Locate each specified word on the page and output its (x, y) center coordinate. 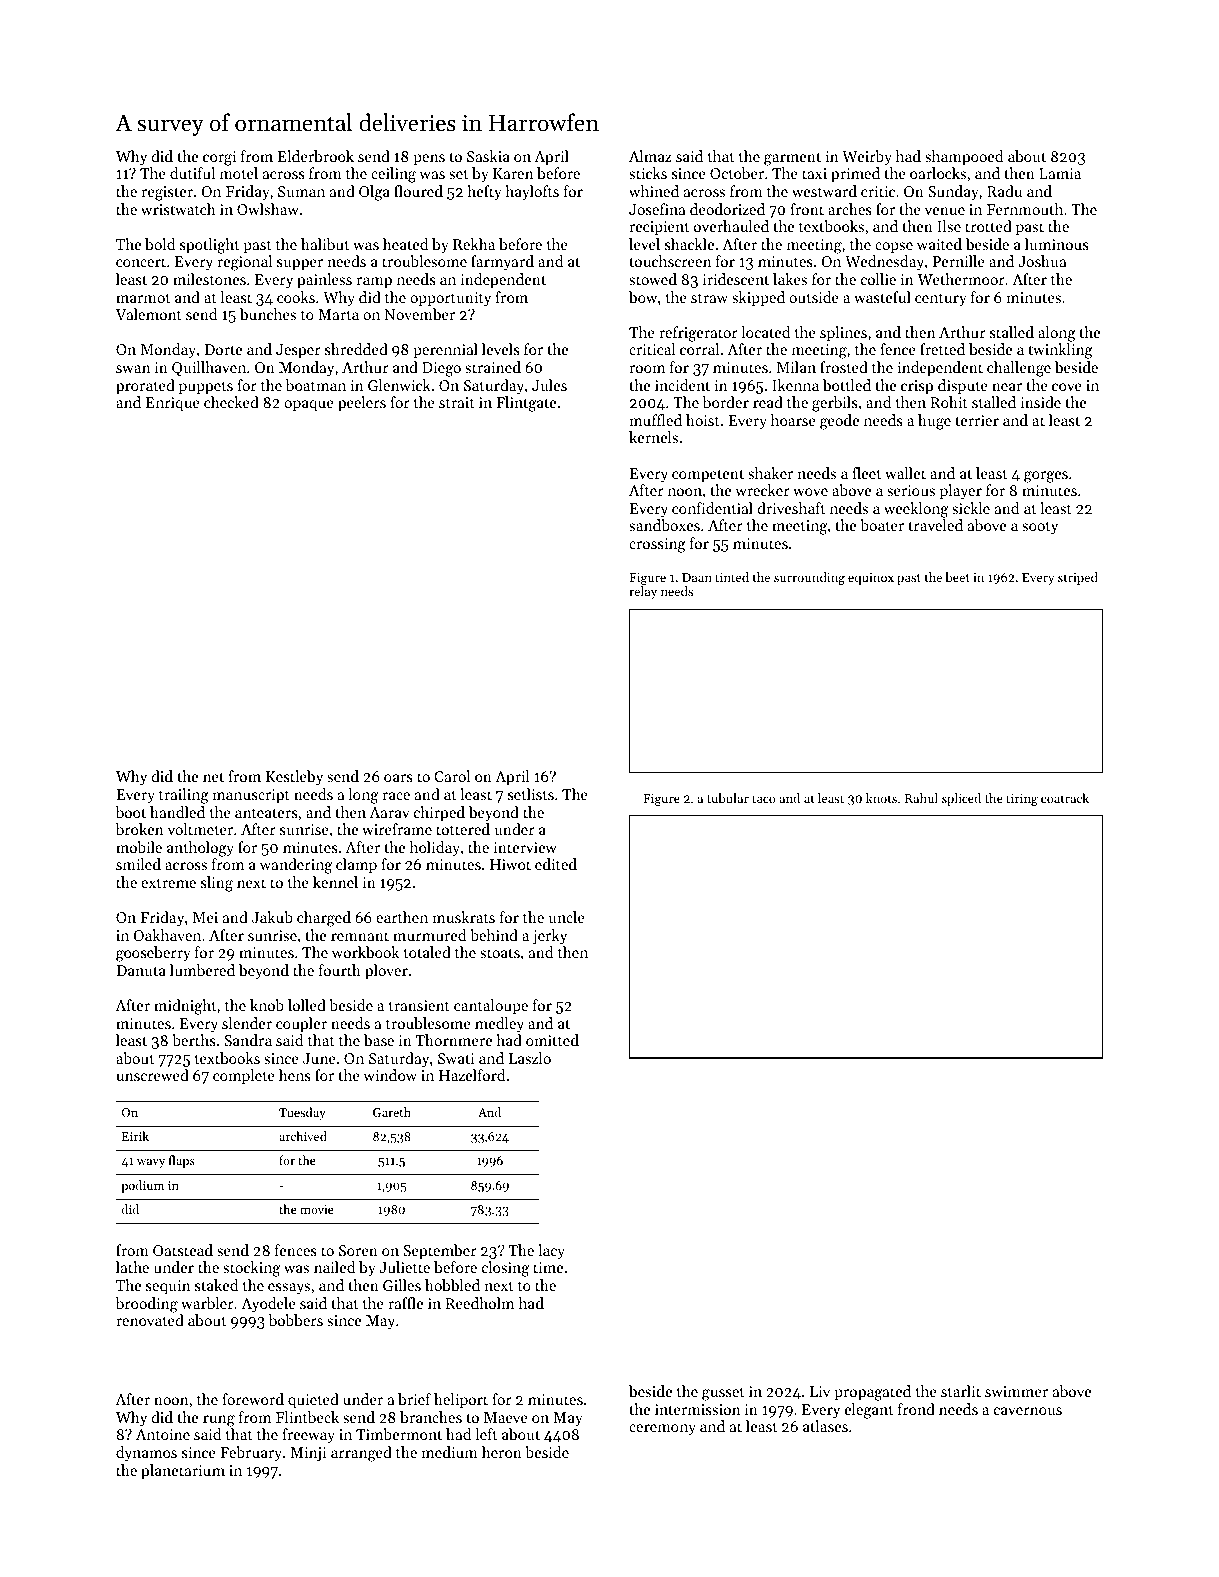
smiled (138, 864)
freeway (308, 1436)
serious (911, 490)
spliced (961, 799)
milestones (209, 279)
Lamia (1060, 173)
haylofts (532, 193)
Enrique (173, 404)
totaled (427, 952)
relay (643, 592)
